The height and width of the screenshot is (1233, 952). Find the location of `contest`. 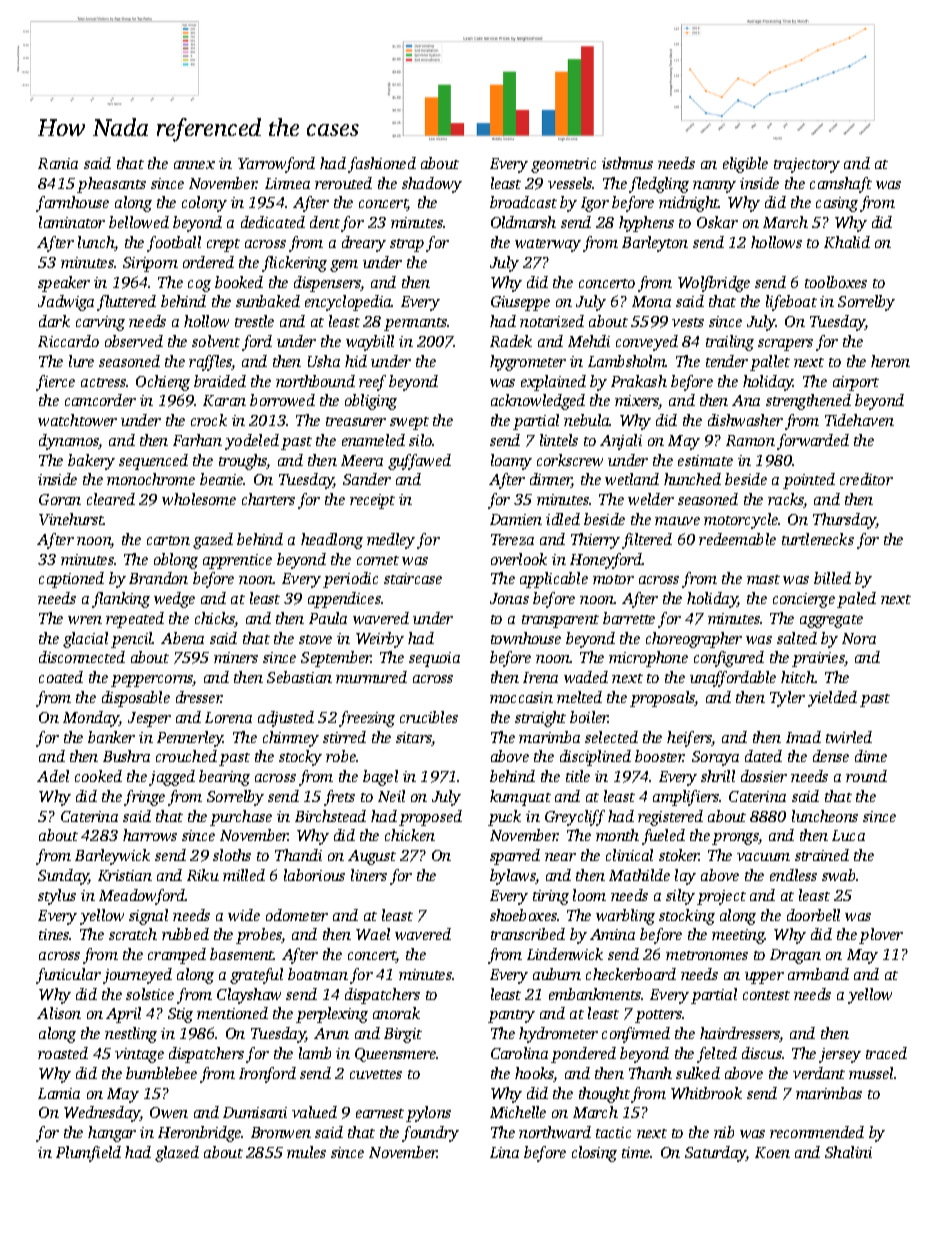

contest is located at coordinates (766, 995).
